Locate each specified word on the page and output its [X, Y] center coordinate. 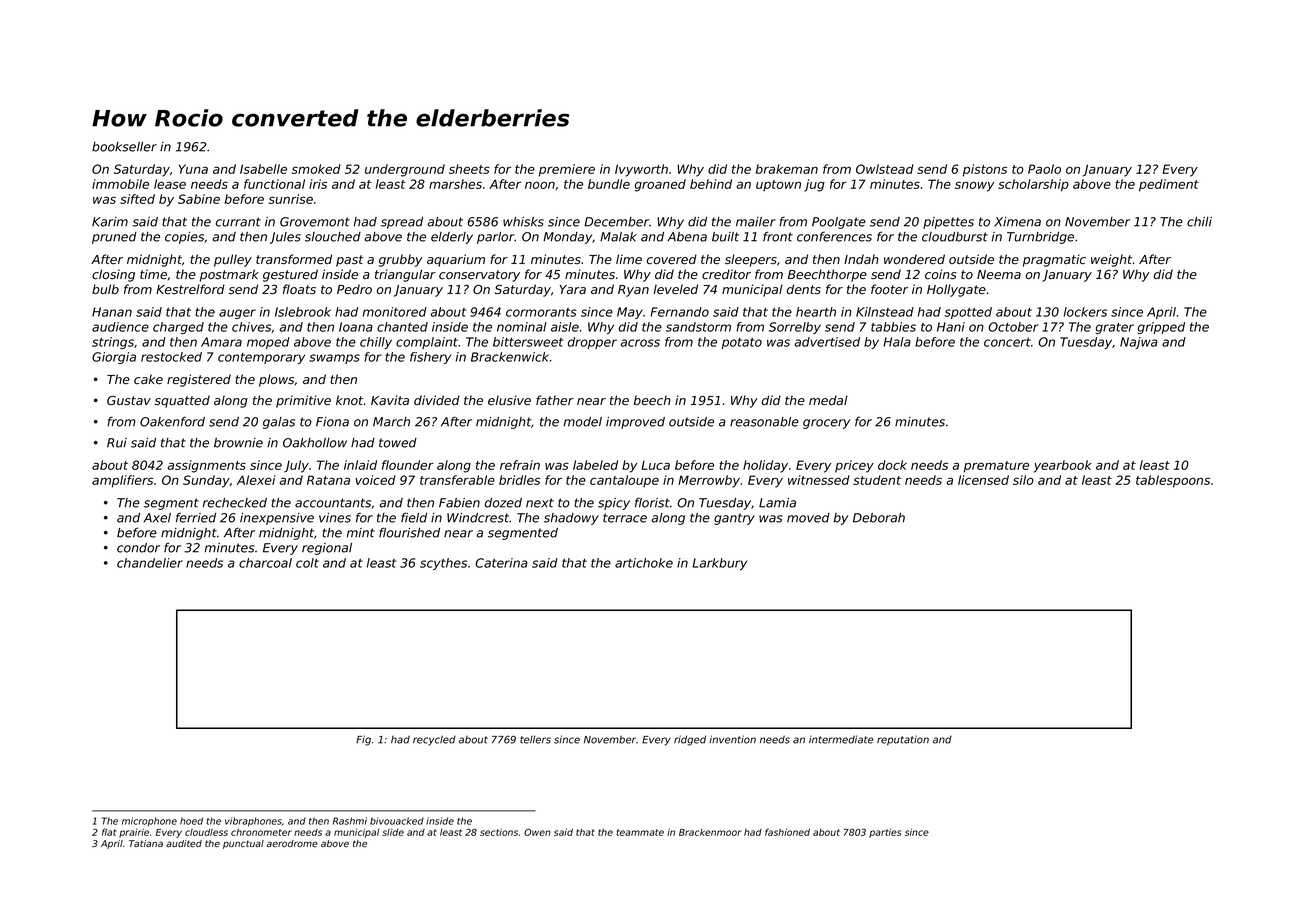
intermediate [841, 739]
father [555, 400]
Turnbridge [1040, 238]
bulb [105, 289]
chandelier [150, 563]
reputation [903, 740]
